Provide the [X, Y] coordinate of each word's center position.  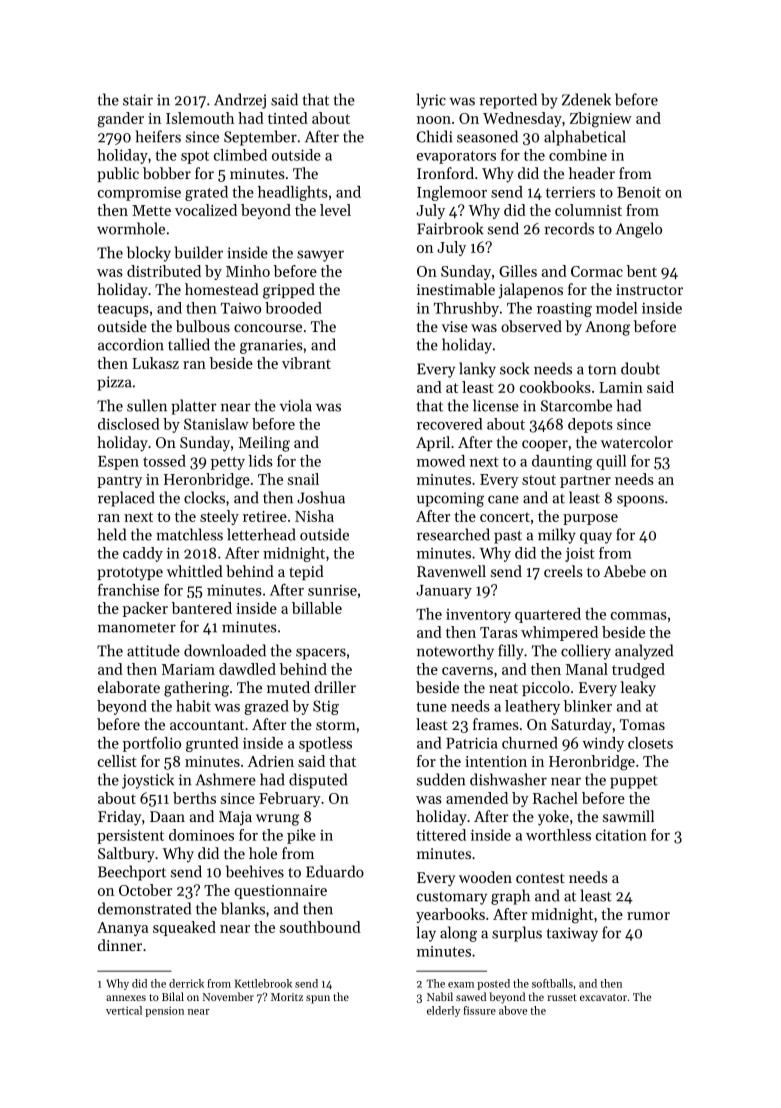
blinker [588, 706]
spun [318, 999]
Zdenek [586, 99]
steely [219, 517]
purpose [590, 519]
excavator [603, 997]
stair [138, 100]
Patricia [472, 743]
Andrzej [240, 101]
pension [164, 1012]
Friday [119, 818]
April [433, 443]
